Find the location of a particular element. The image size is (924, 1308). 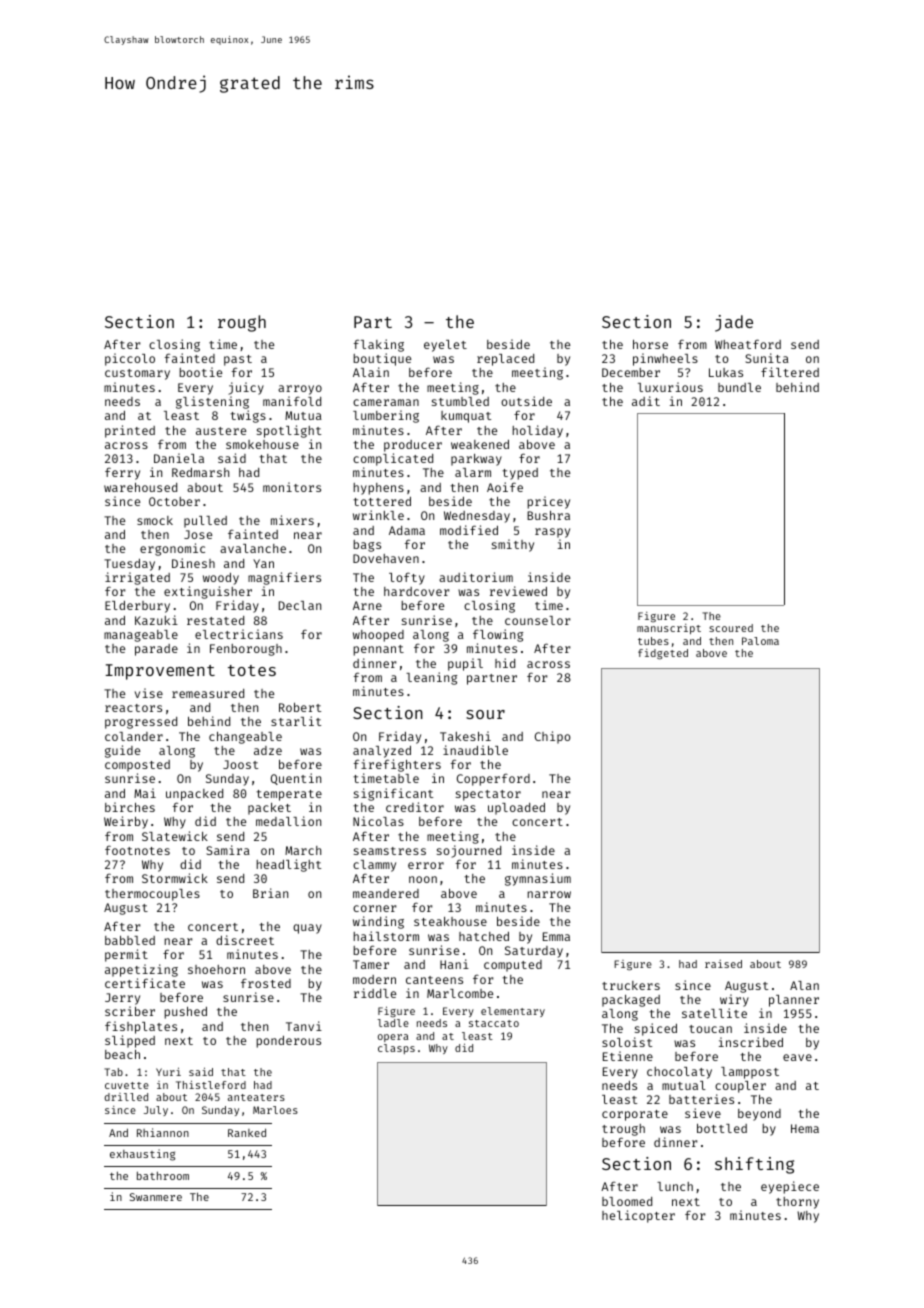

scoured is located at coordinates (731, 628).
